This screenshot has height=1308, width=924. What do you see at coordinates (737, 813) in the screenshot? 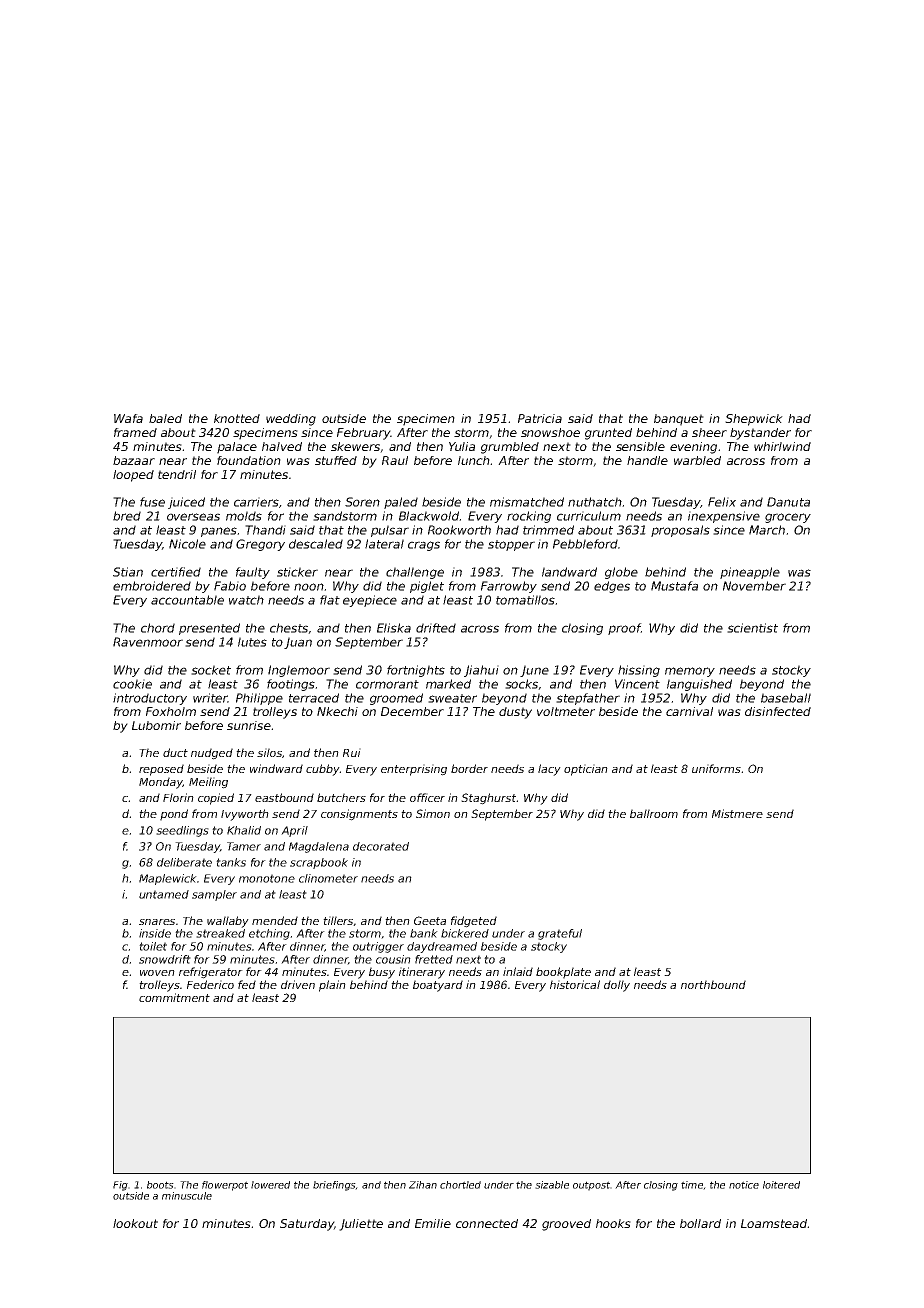
I see `Mistmere` at bounding box center [737, 813].
